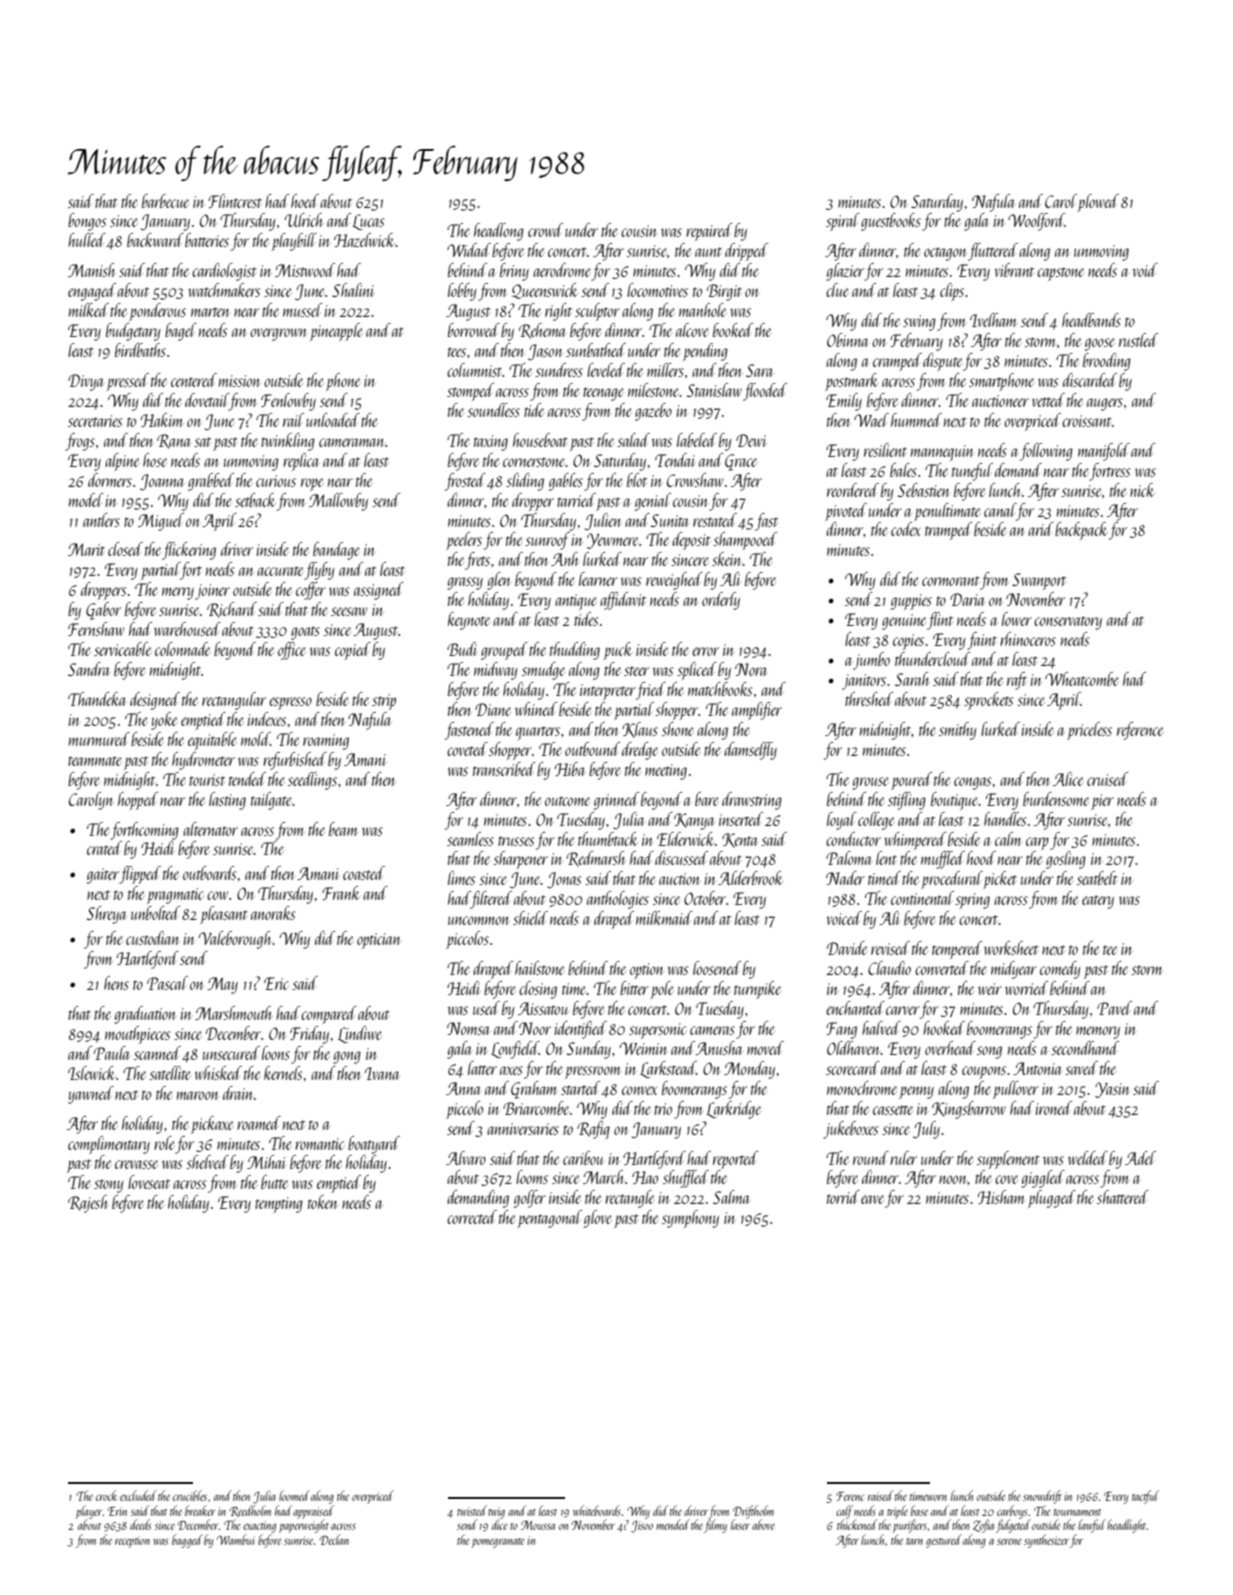 The width and height of the screenshot is (1233, 1595). I want to click on genial, so click(653, 502).
